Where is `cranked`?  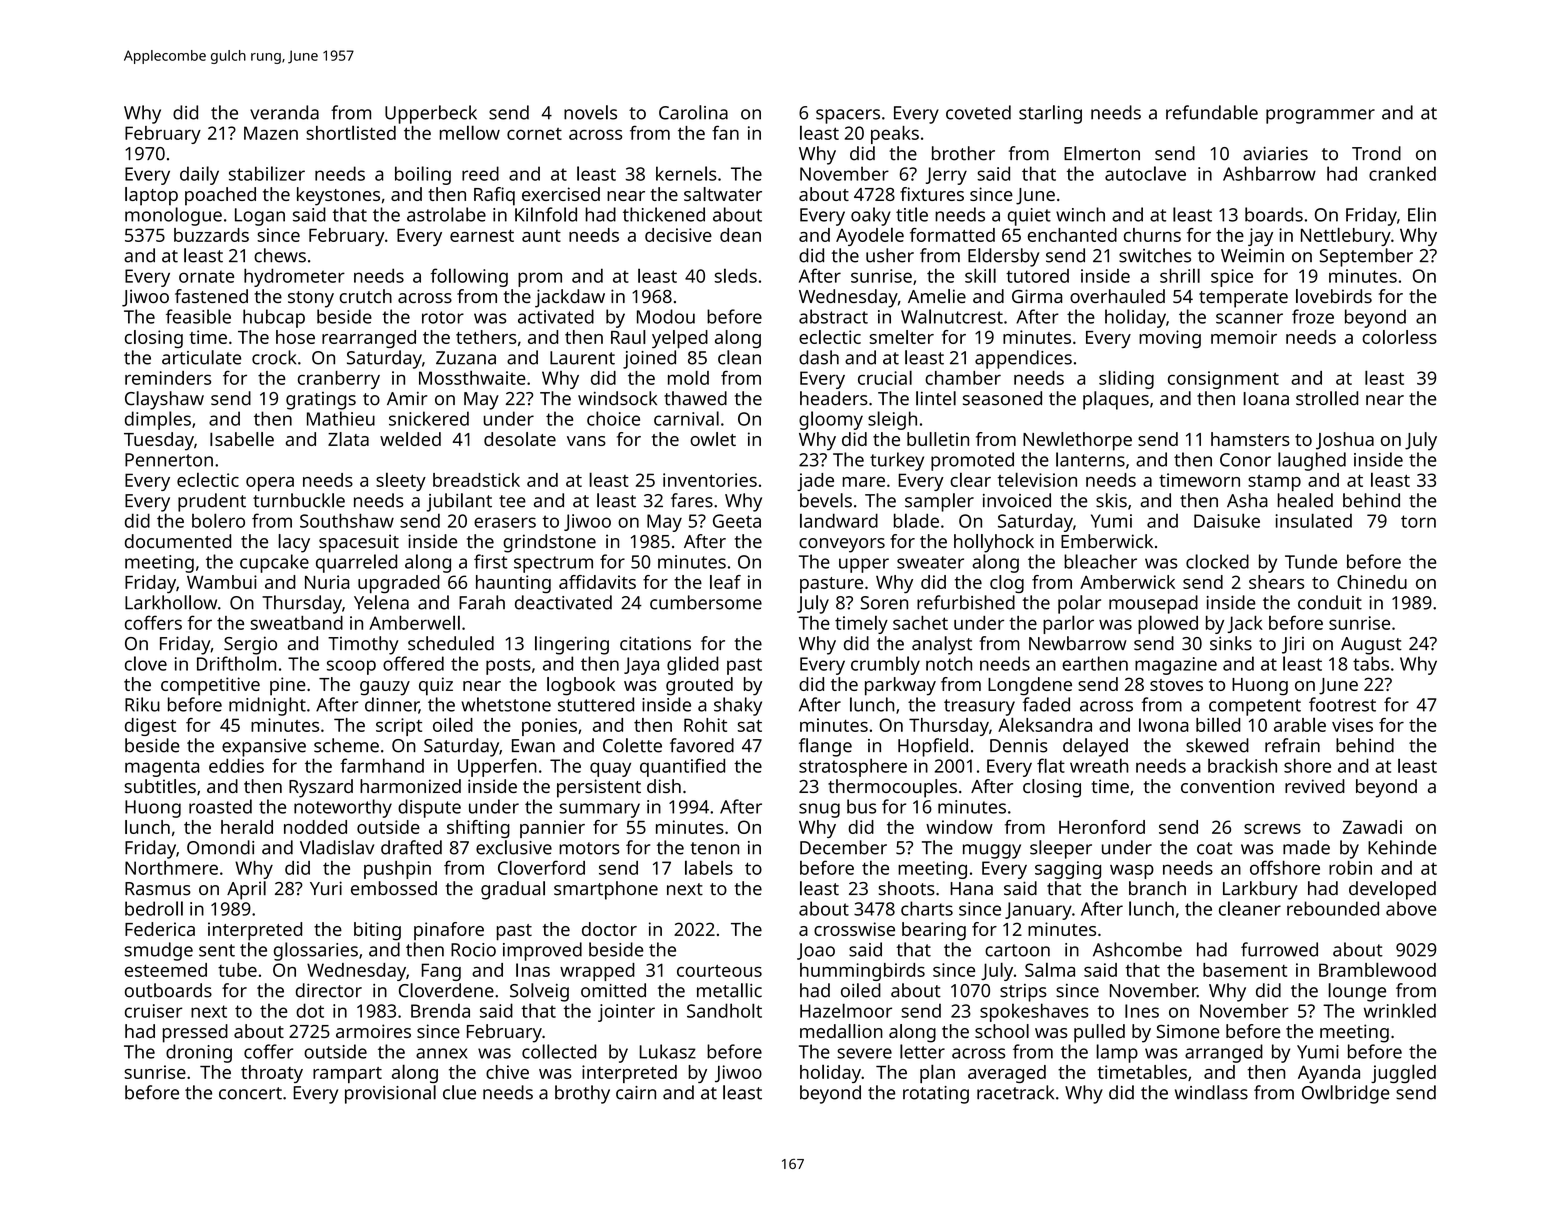 cranked is located at coordinates (1402, 173).
